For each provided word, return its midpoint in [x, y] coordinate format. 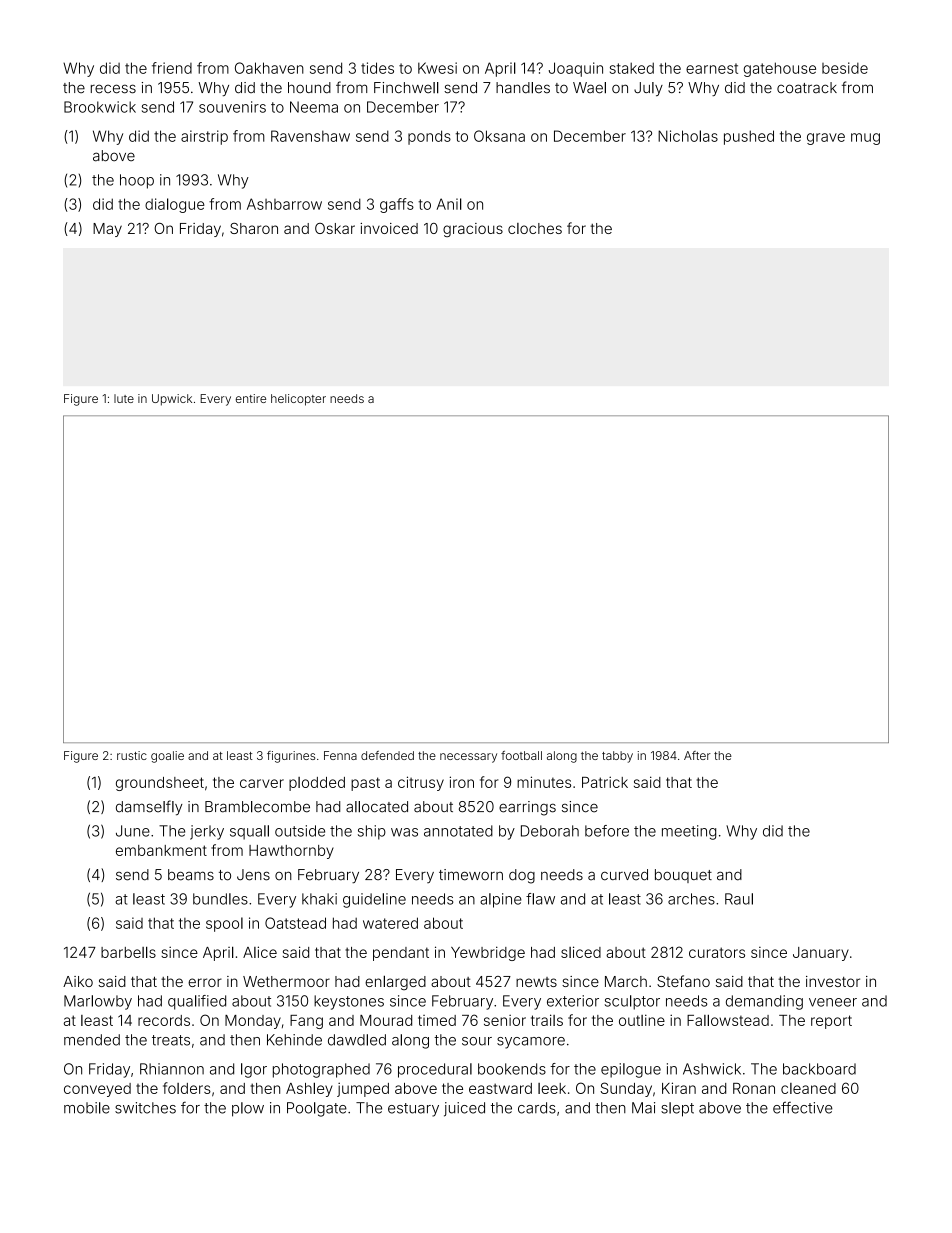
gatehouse [779, 69]
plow [248, 1109]
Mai [643, 1108]
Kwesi [437, 68]
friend [172, 68]
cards [537, 1108]
